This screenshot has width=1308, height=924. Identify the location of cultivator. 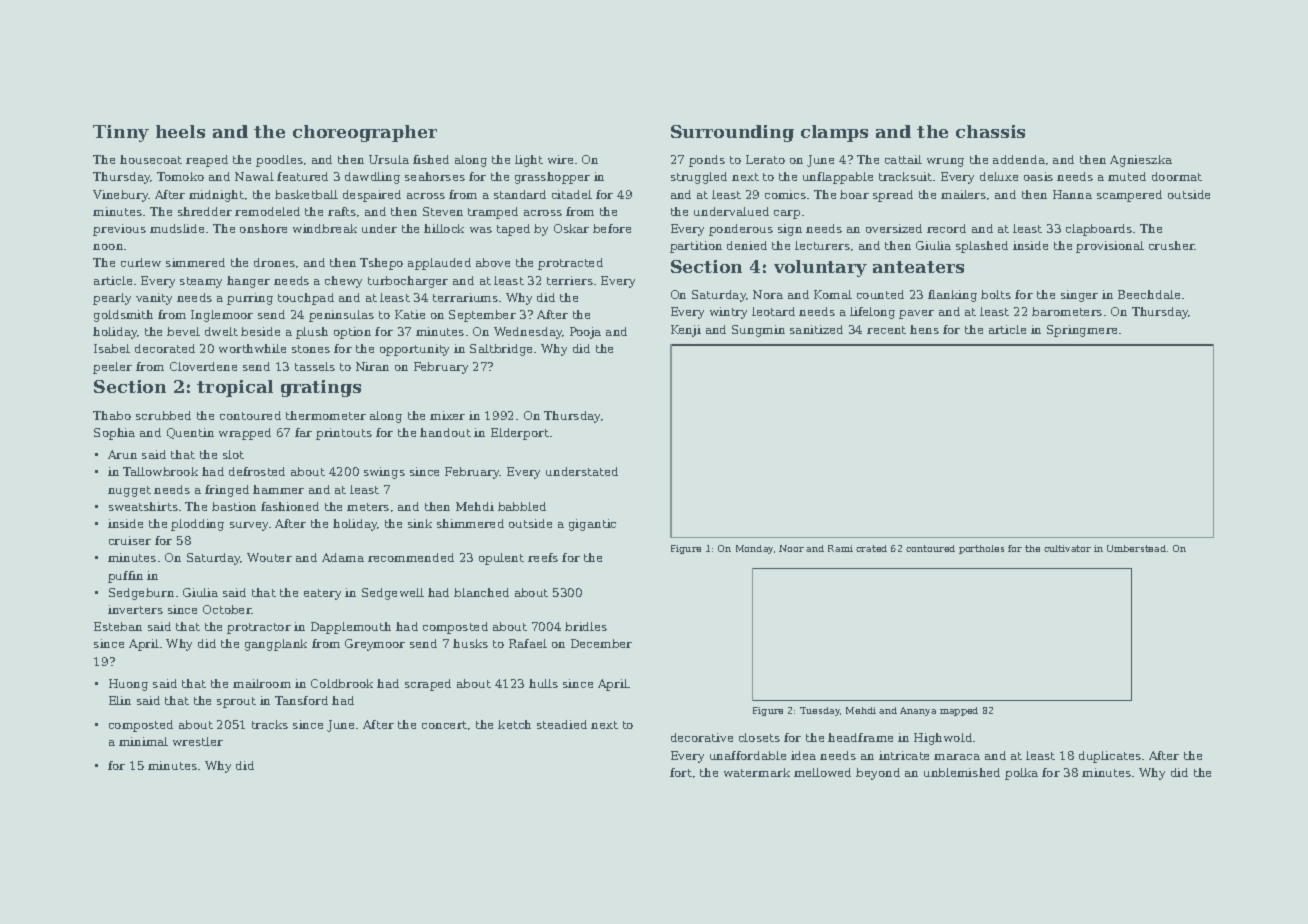
(1067, 548).
